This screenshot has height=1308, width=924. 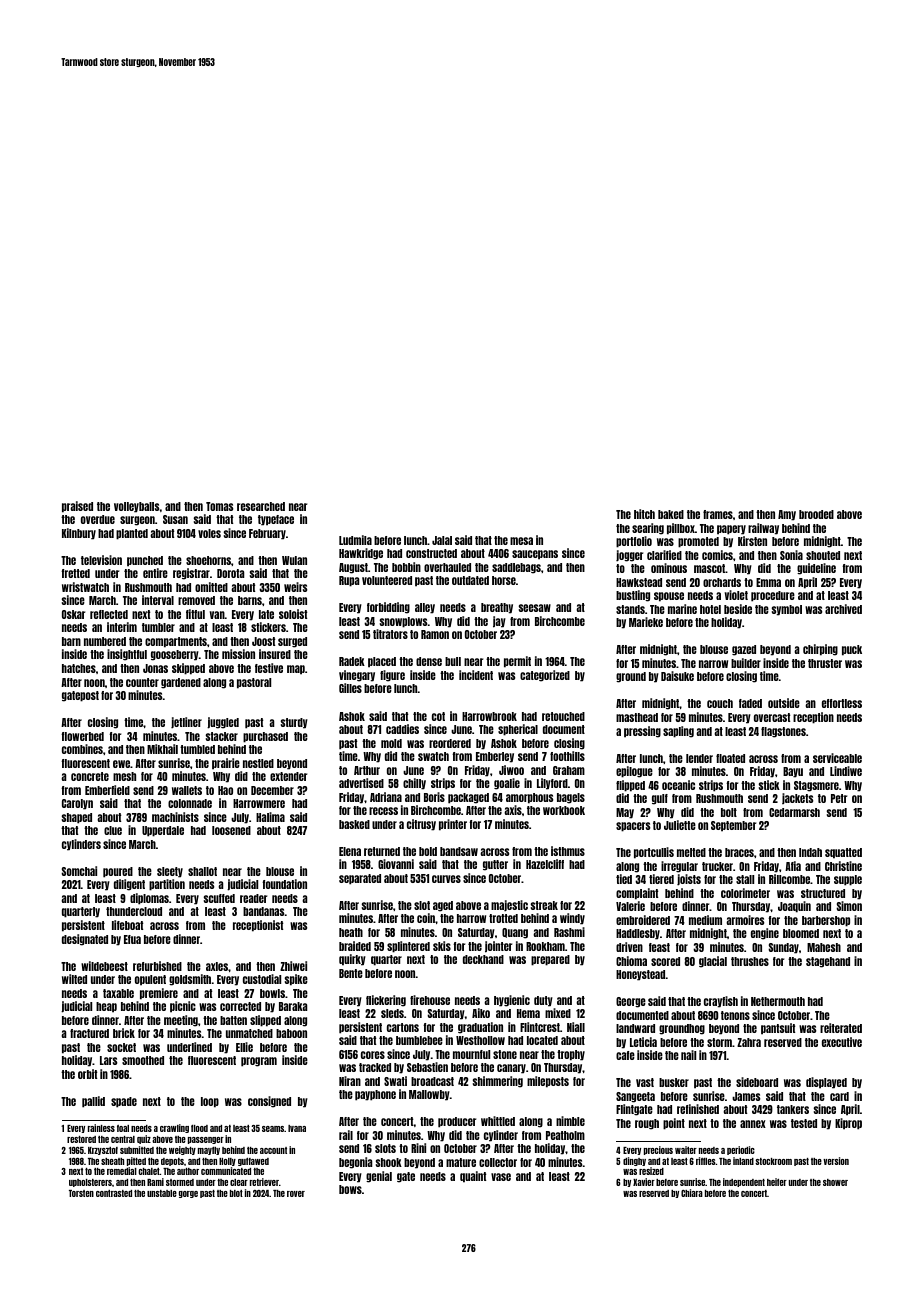 I want to click on squatted, so click(x=843, y=853).
